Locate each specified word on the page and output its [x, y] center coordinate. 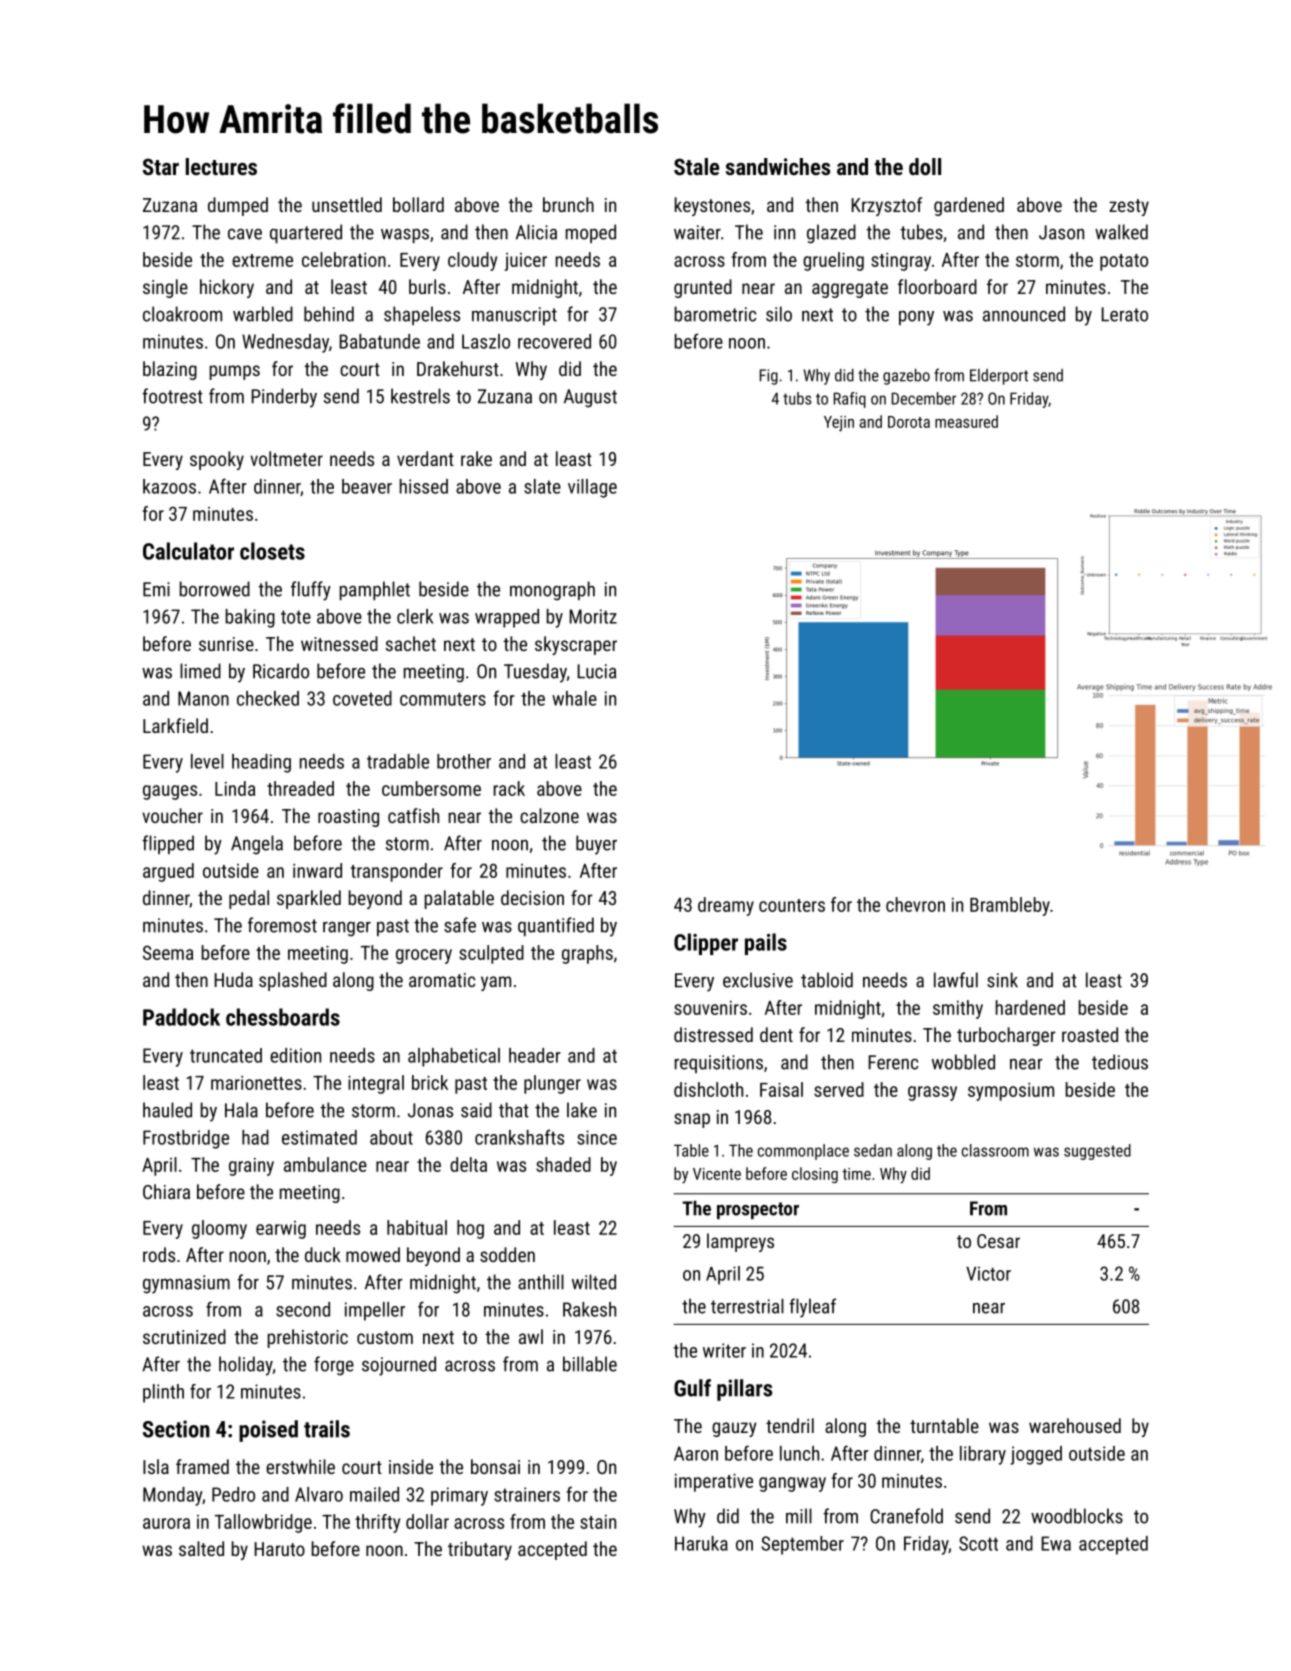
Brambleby [1010, 906]
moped [591, 233]
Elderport [999, 377]
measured [966, 421]
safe [460, 925]
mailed [374, 1494]
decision [532, 897]
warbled [263, 314]
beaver [367, 486]
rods [159, 1254]
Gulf [692, 1388]
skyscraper [576, 645]
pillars [744, 1390]
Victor [988, 1273]
